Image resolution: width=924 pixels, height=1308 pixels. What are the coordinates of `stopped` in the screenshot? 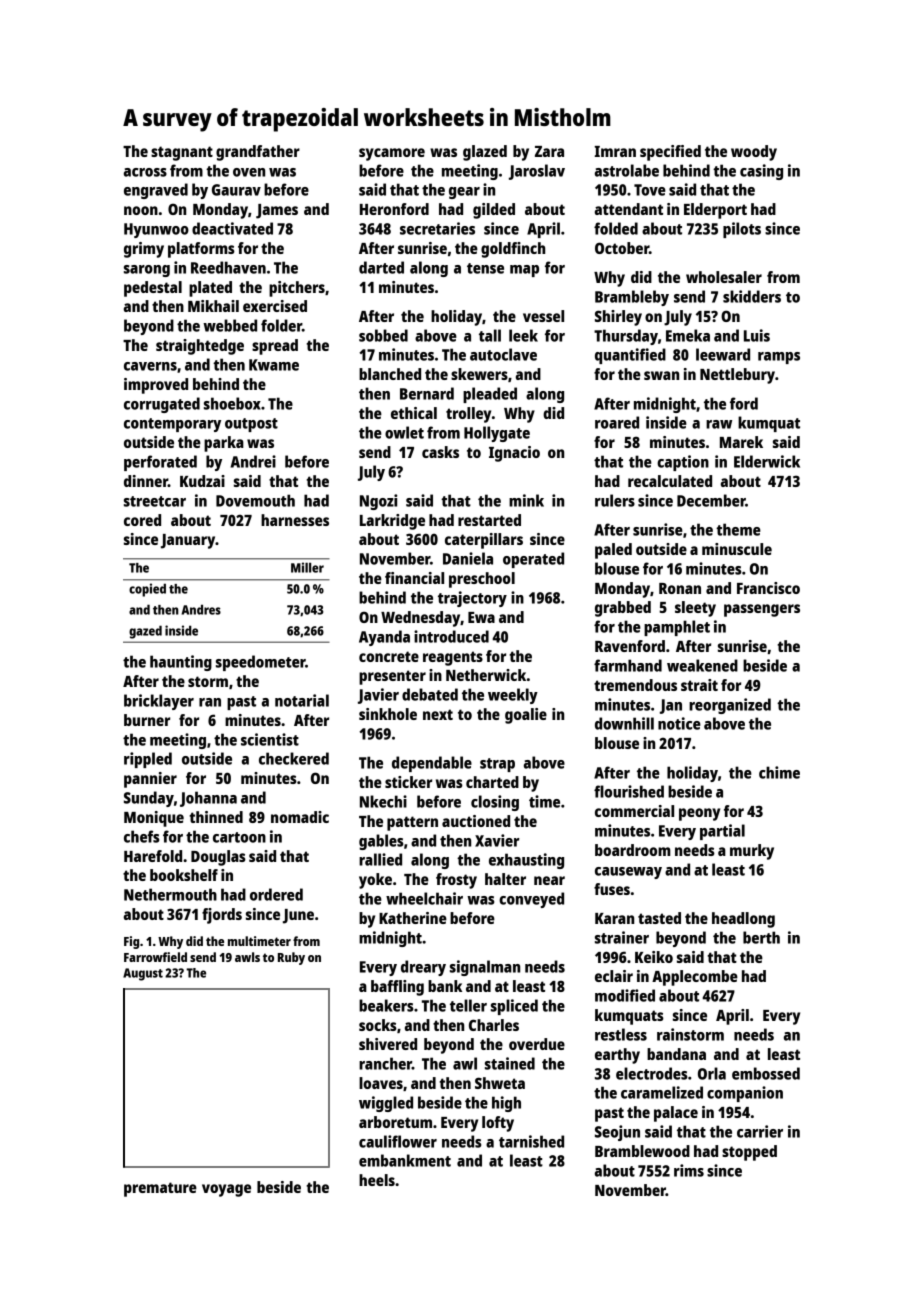 It's located at (749, 1153).
